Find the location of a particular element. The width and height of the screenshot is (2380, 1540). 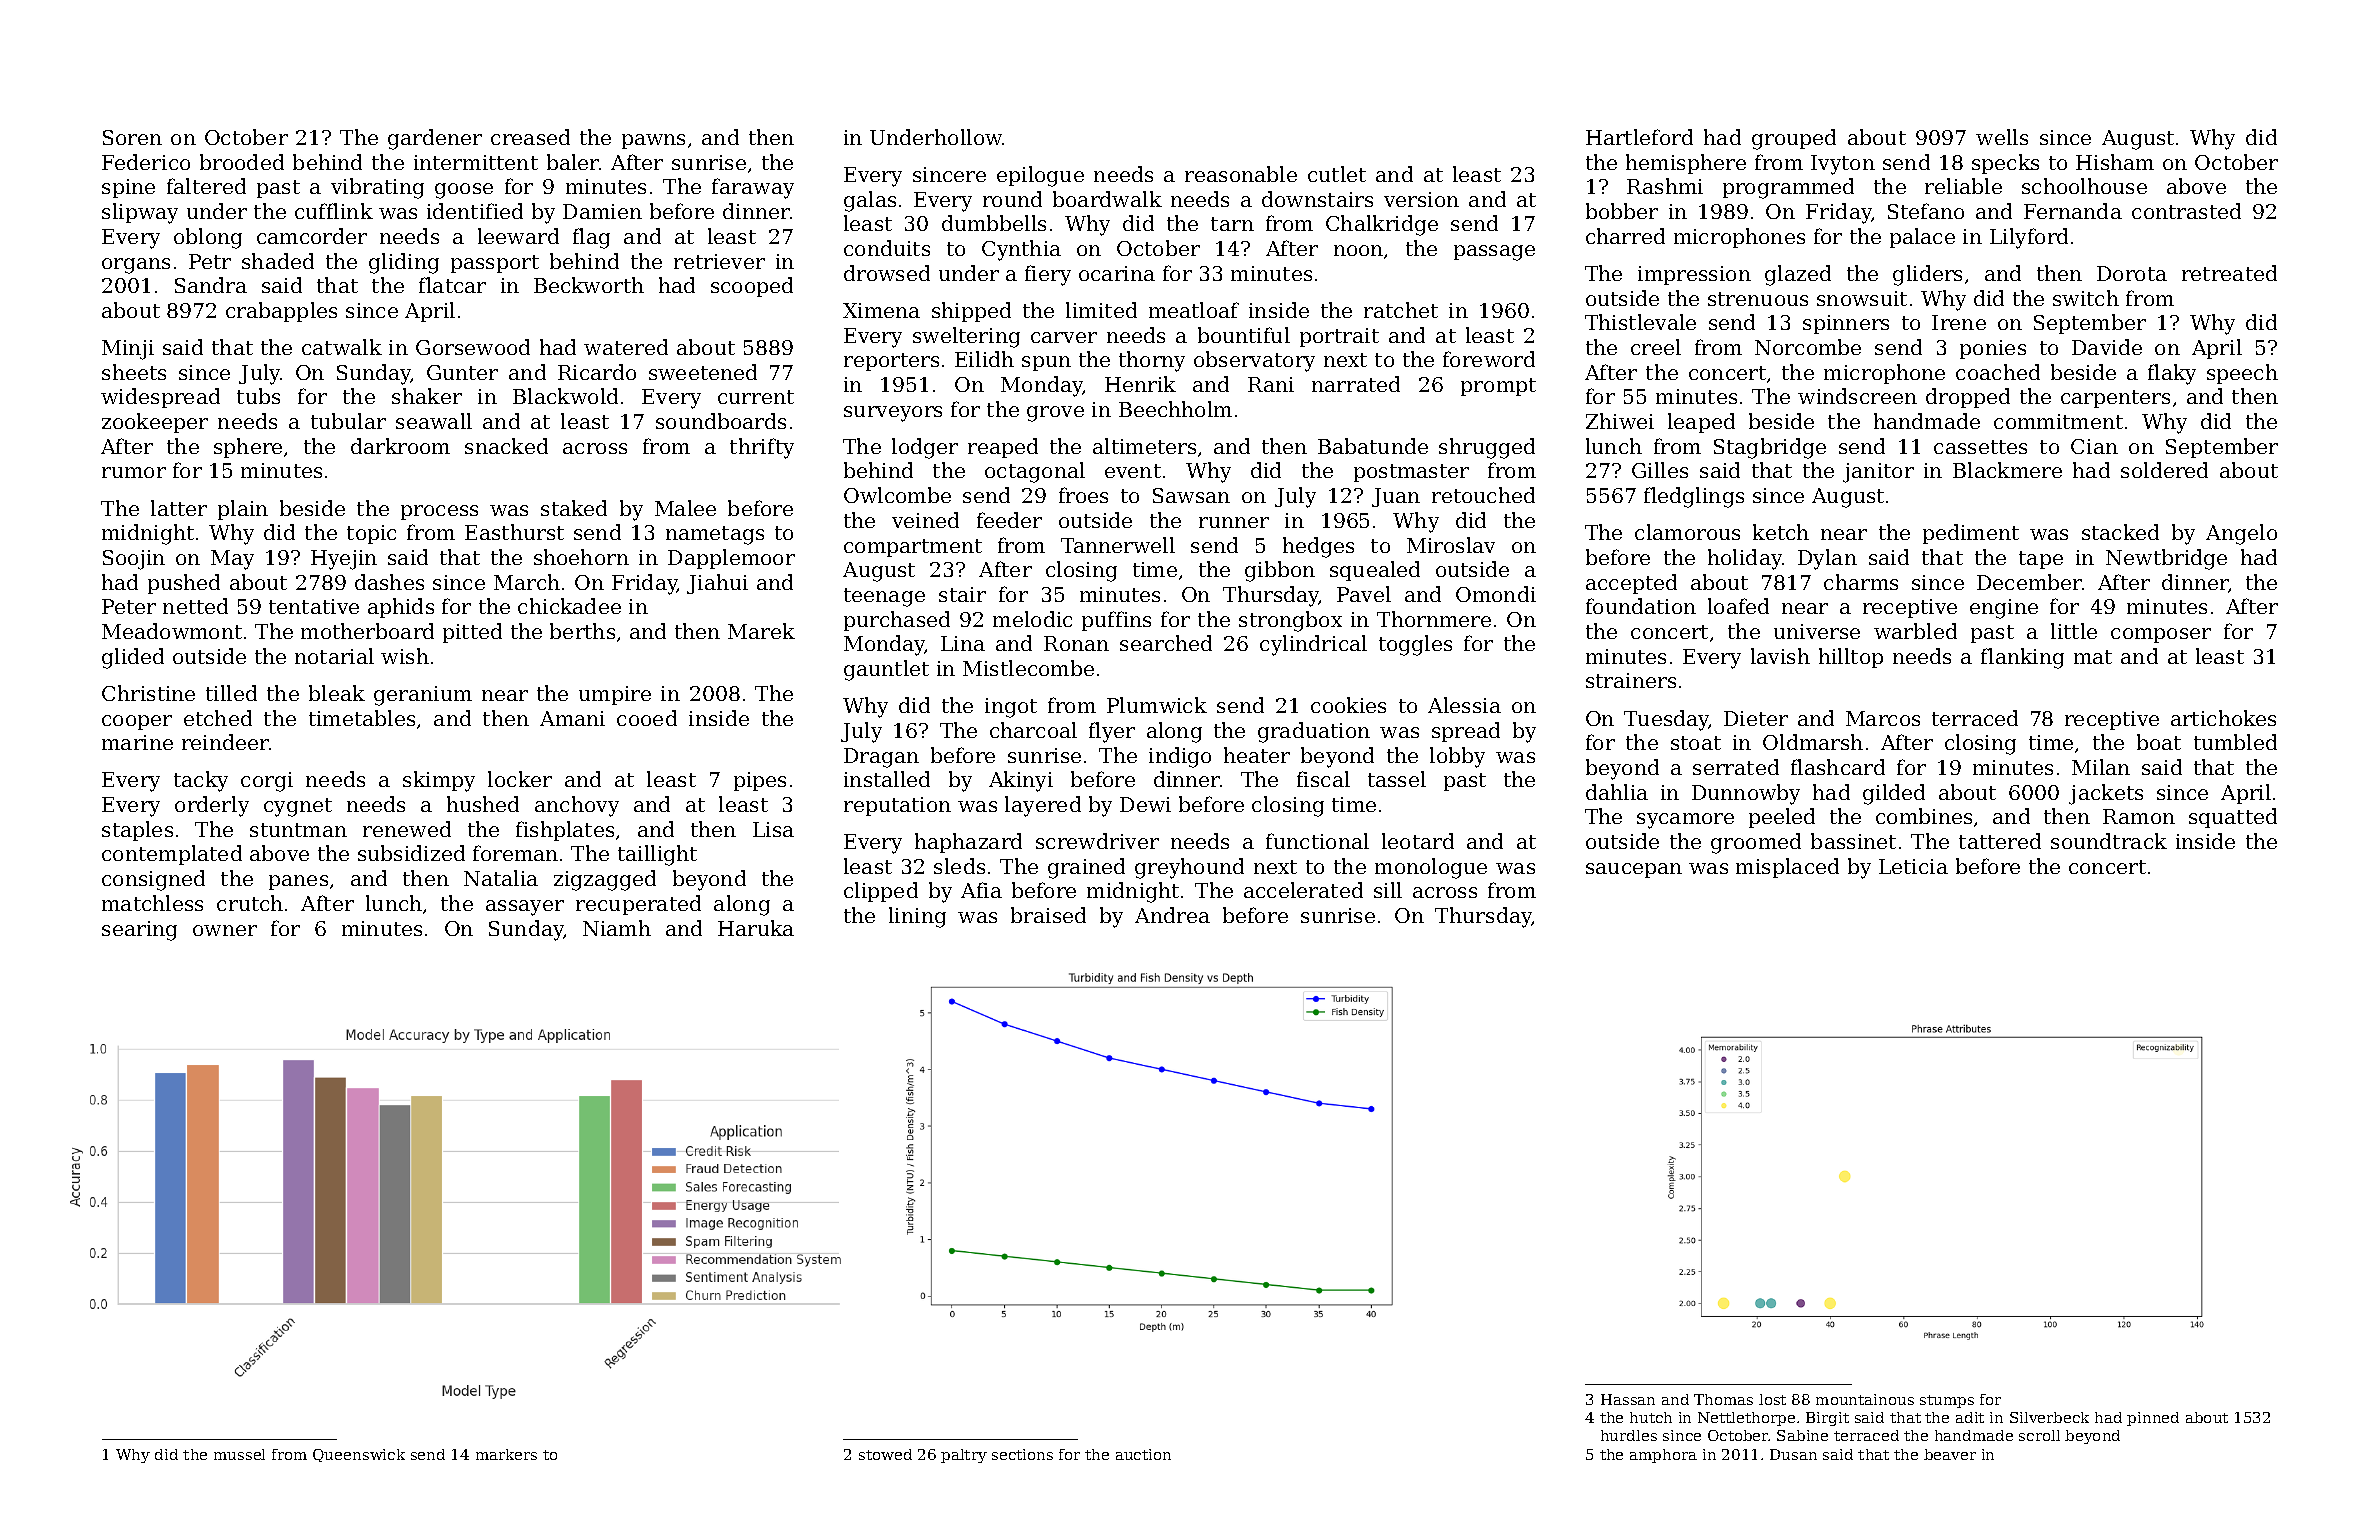

universe is located at coordinates (1817, 631).
